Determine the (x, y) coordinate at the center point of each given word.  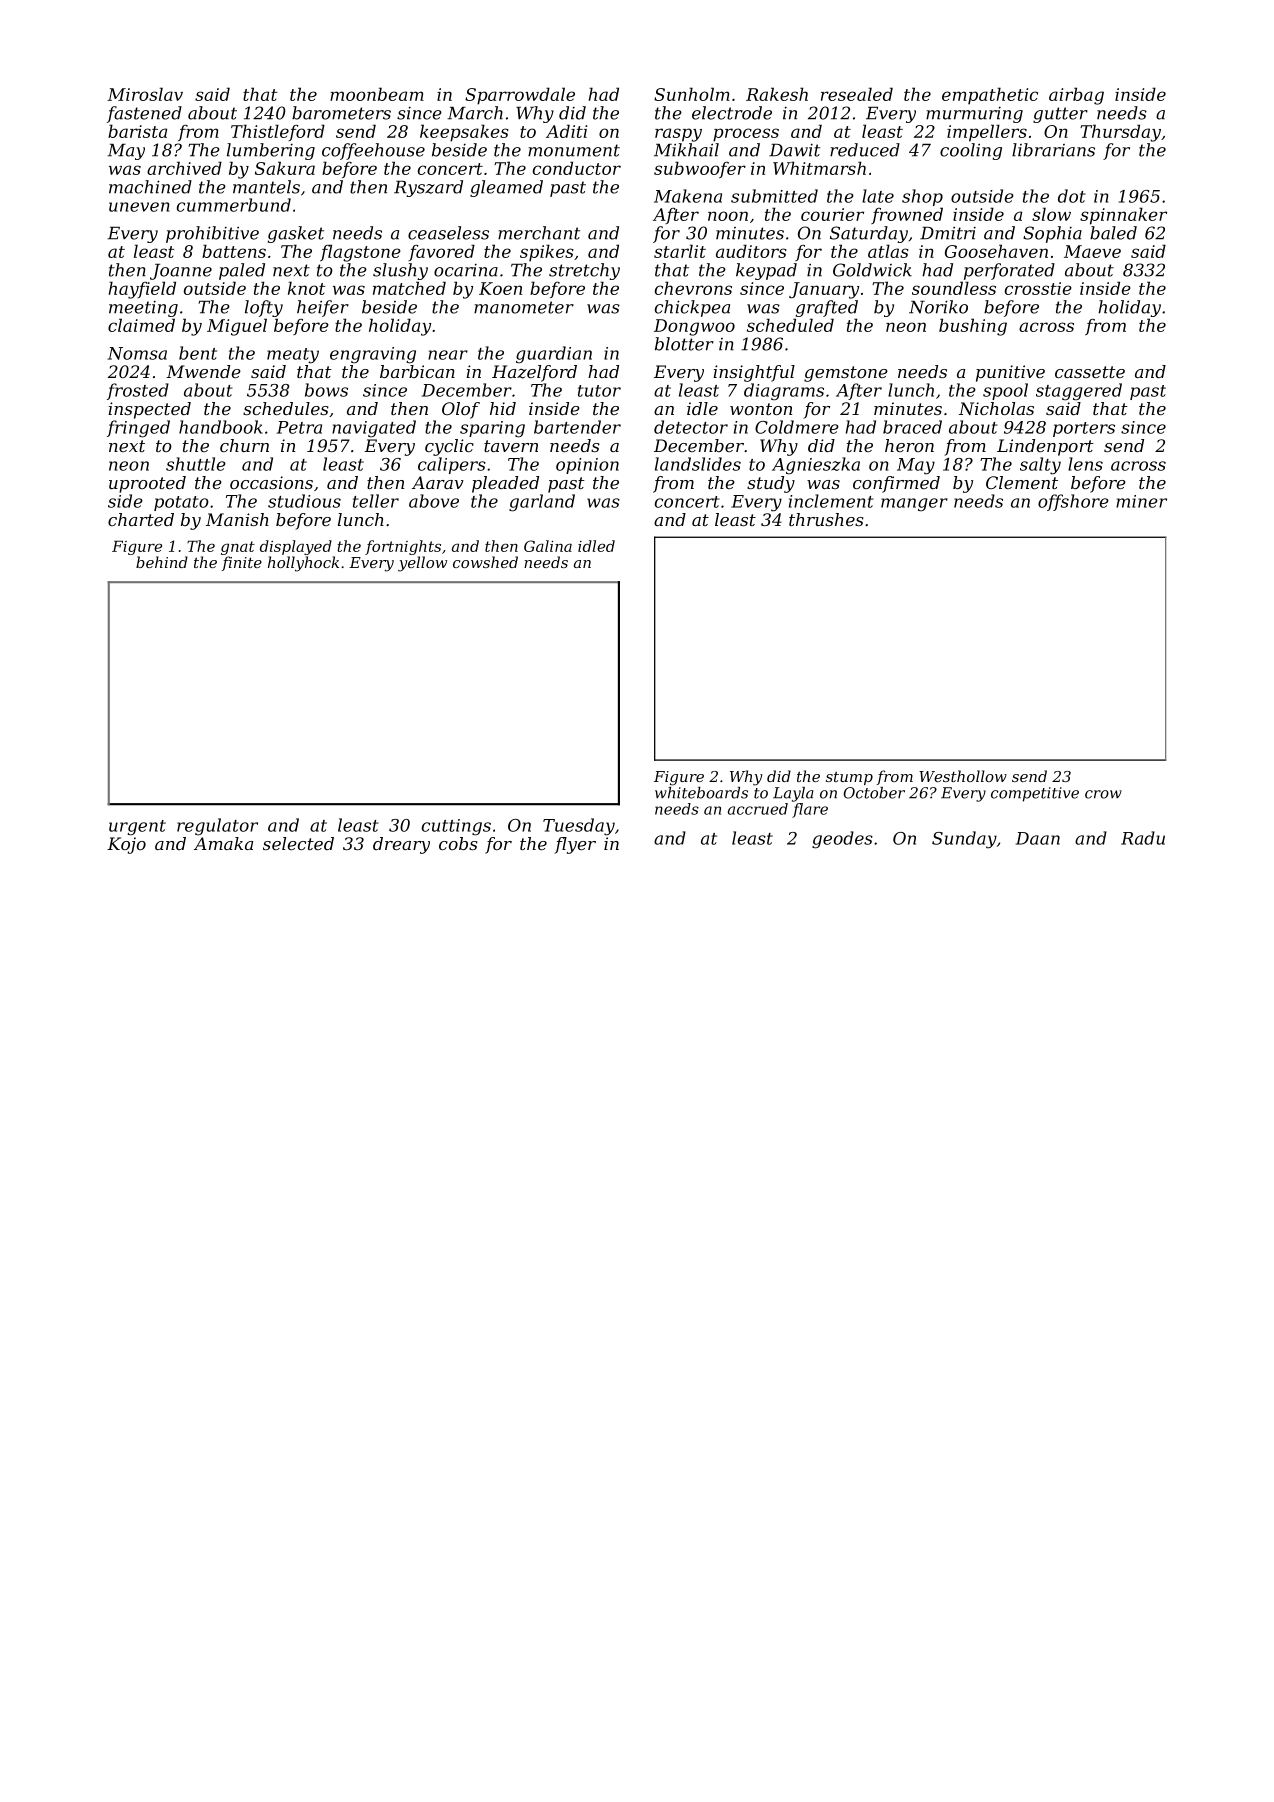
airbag (1076, 96)
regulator (217, 827)
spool (1005, 391)
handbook (221, 427)
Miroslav (145, 94)
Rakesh (777, 94)
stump (849, 778)
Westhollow (963, 776)
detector (691, 427)
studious (304, 501)
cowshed (485, 562)
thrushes (826, 519)
